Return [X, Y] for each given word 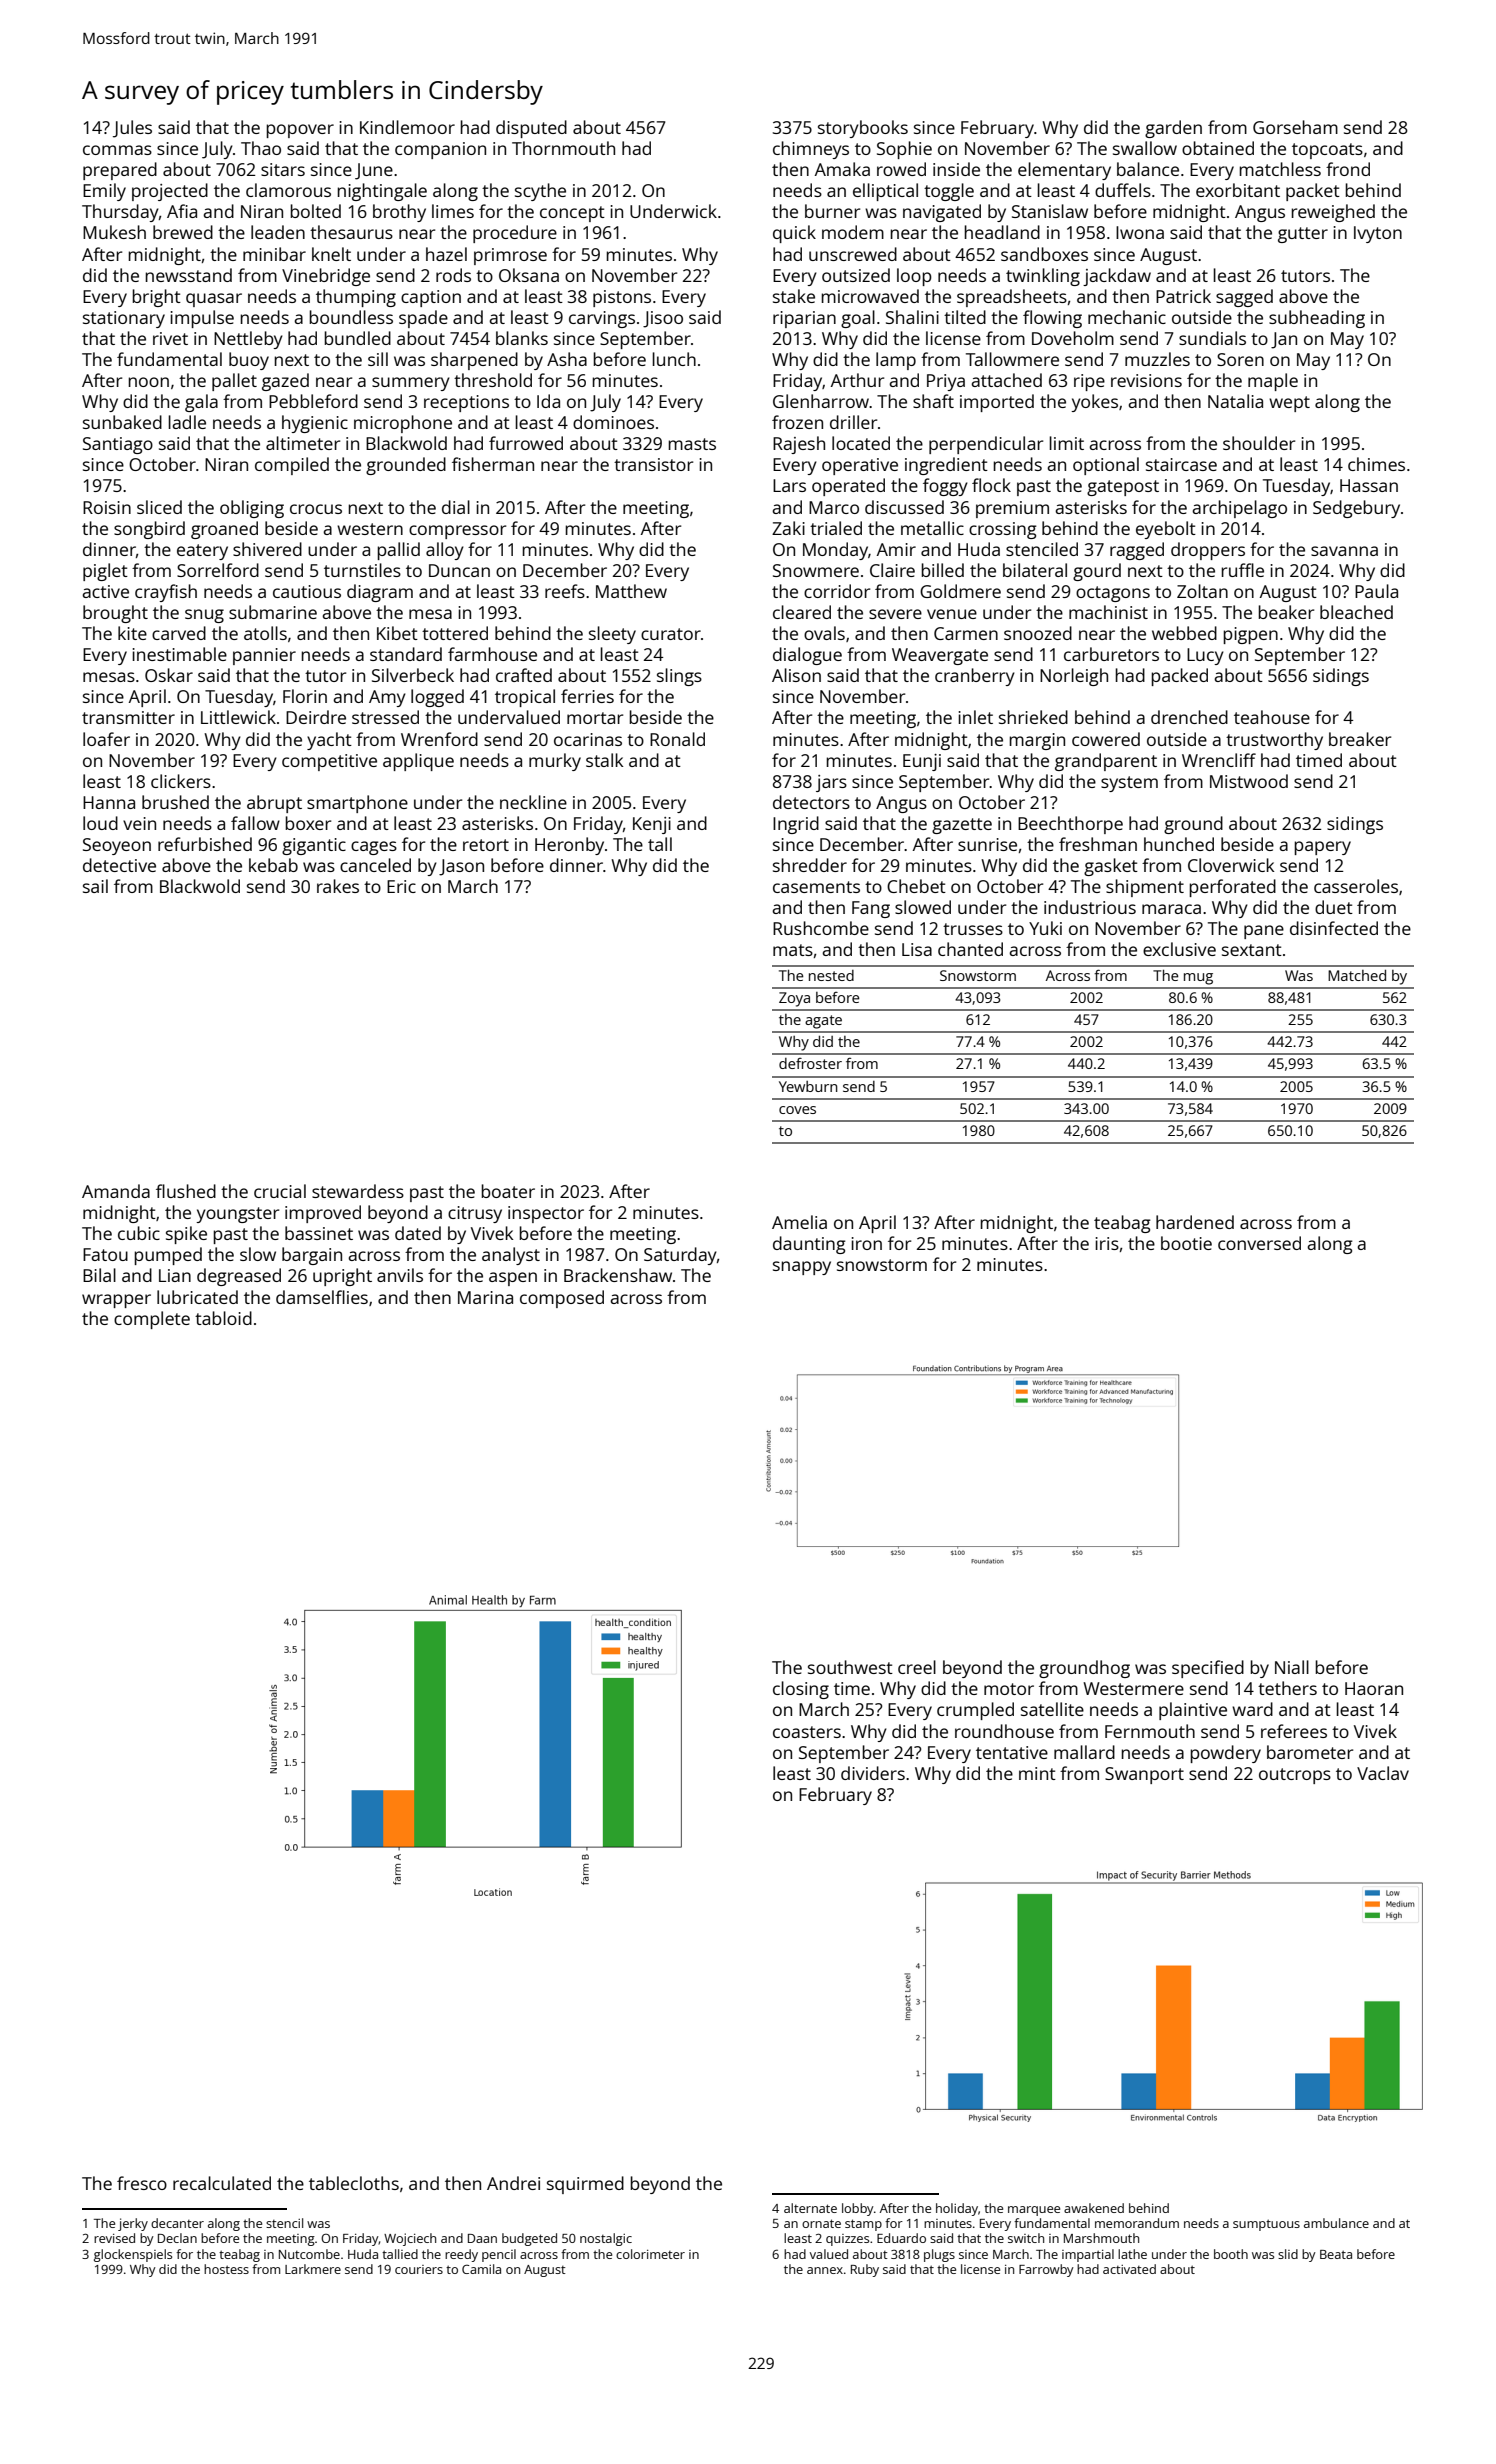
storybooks [863, 129]
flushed [186, 1191]
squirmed [585, 2185]
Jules [132, 129]
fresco [142, 2183]
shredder [810, 865]
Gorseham [1295, 127]
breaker [1360, 739]
